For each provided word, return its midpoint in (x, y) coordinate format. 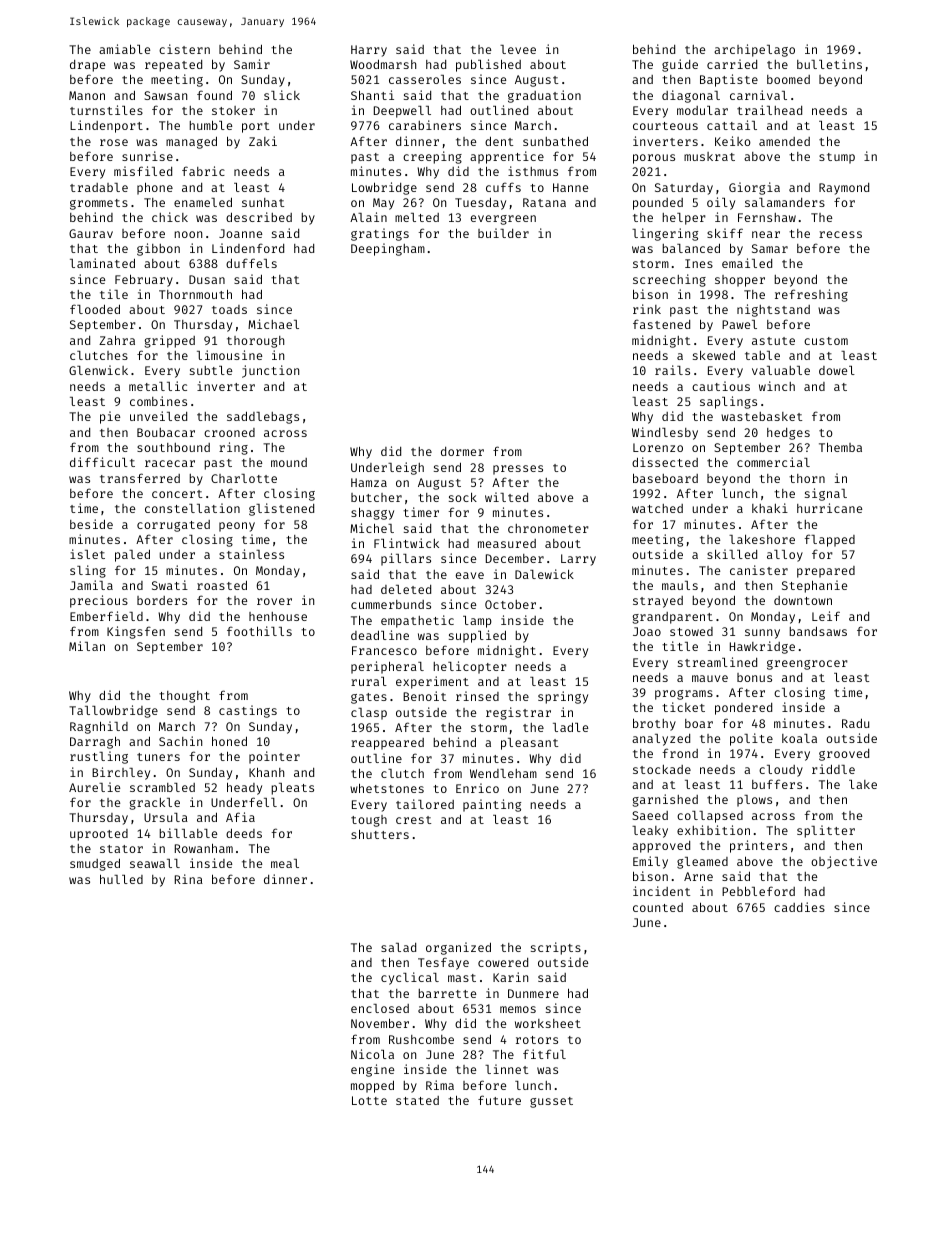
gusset (551, 1102)
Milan (87, 646)
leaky (650, 832)
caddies (799, 907)
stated (417, 1100)
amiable (124, 49)
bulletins (829, 64)
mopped (372, 1086)
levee (518, 49)
